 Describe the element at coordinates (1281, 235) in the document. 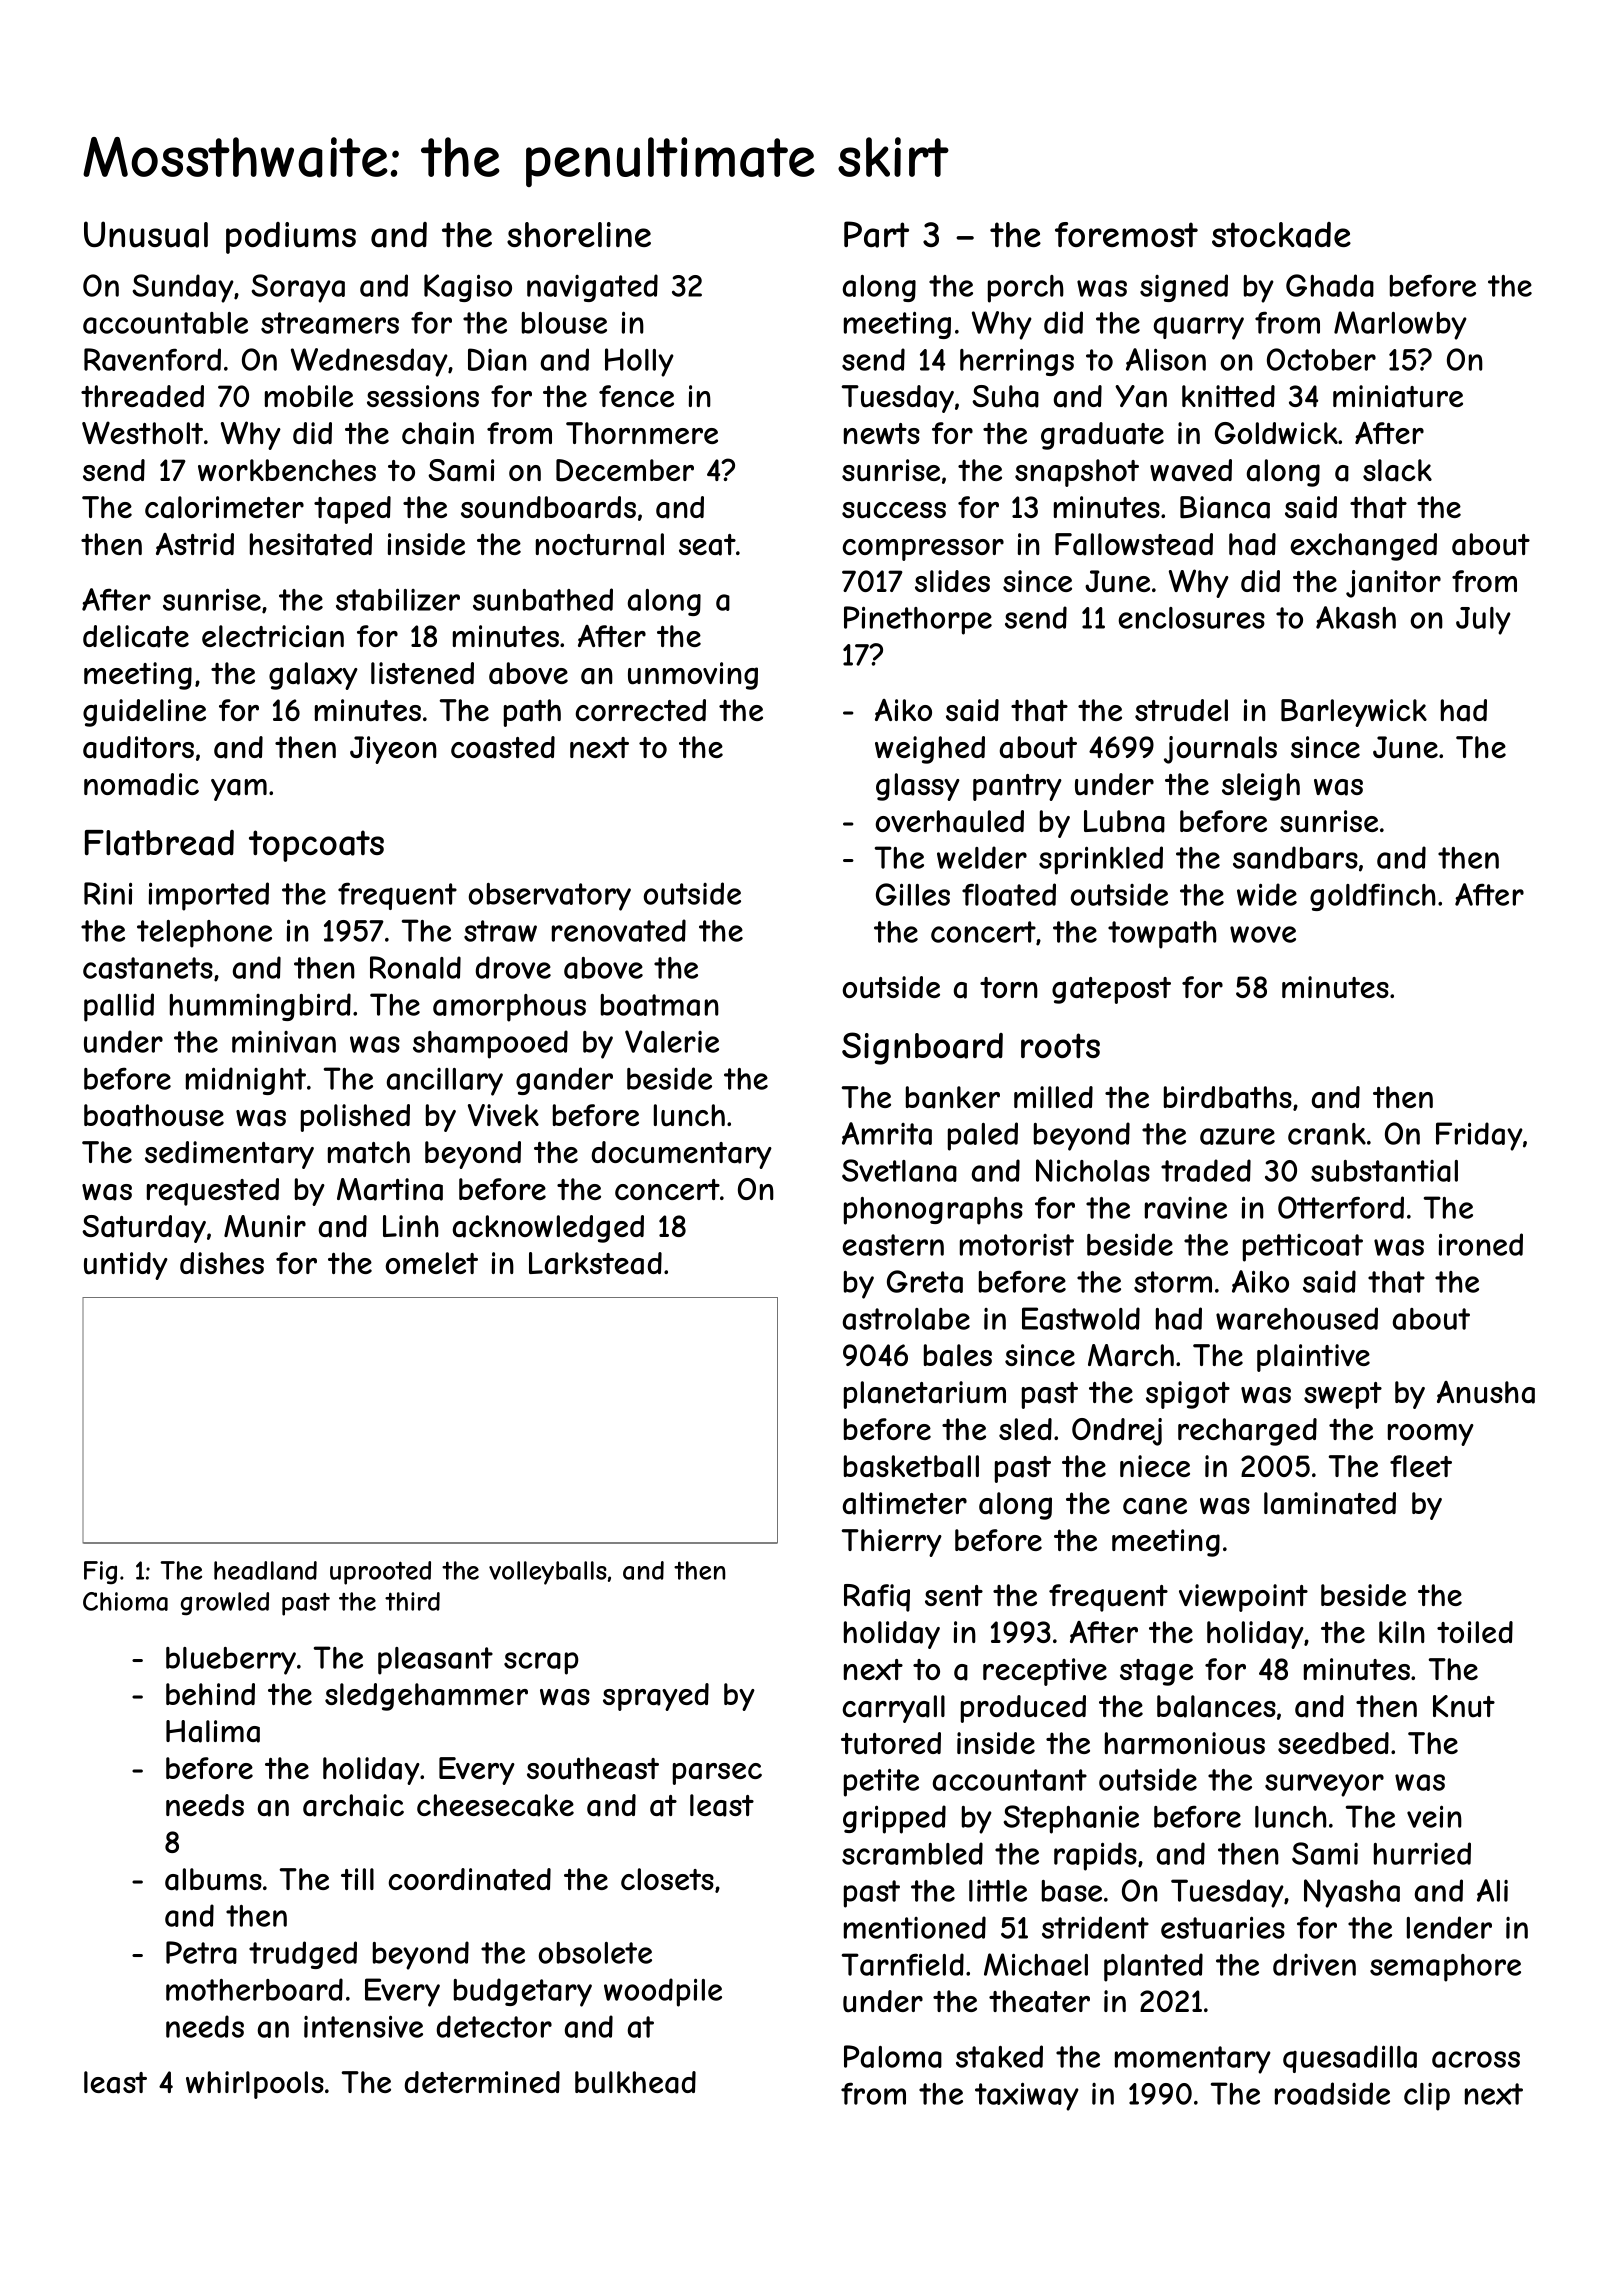

I see `stockade` at that location.
